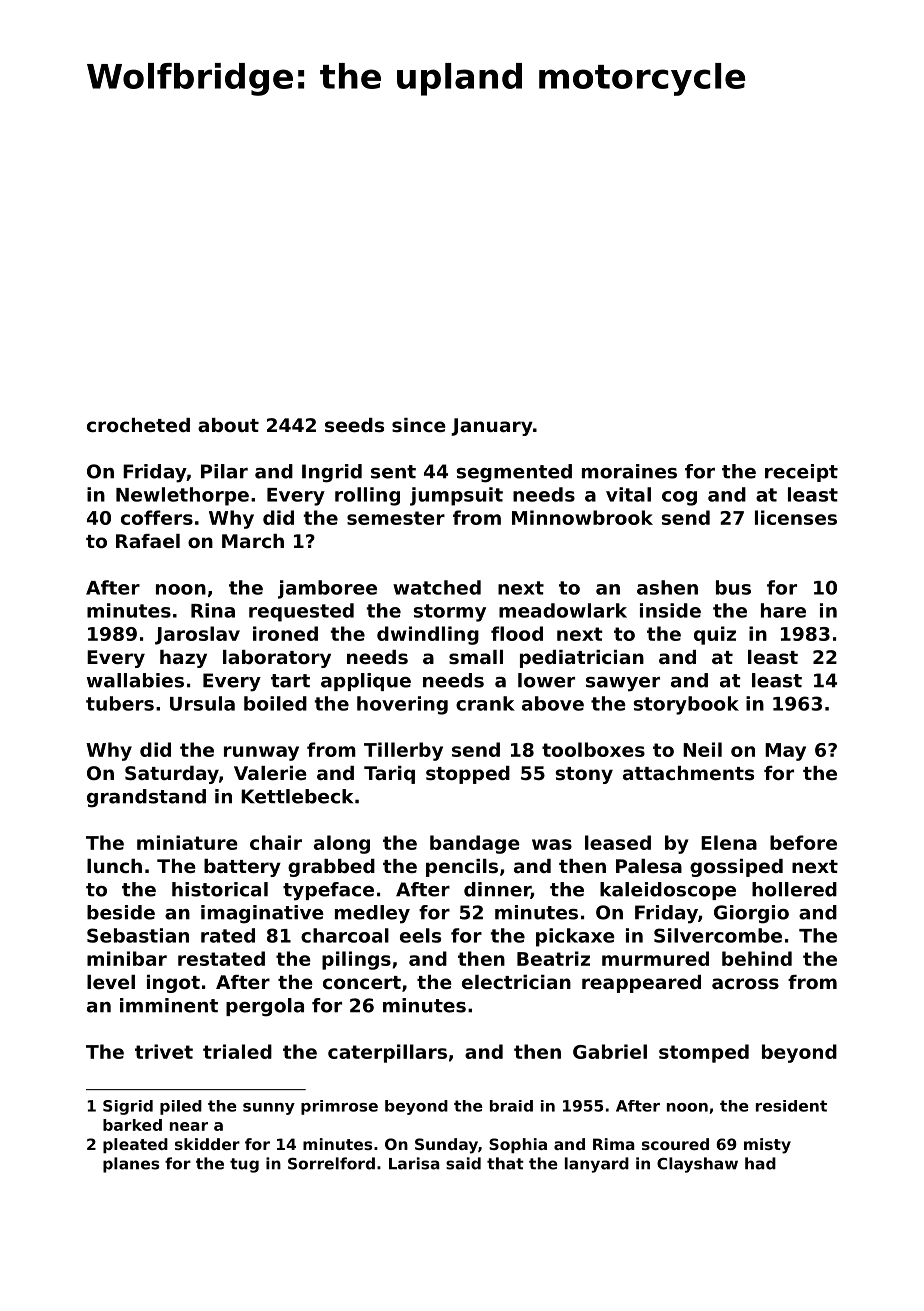 The image size is (924, 1311). Describe the element at coordinates (169, 1005) in the screenshot. I see `imminent` at that location.
